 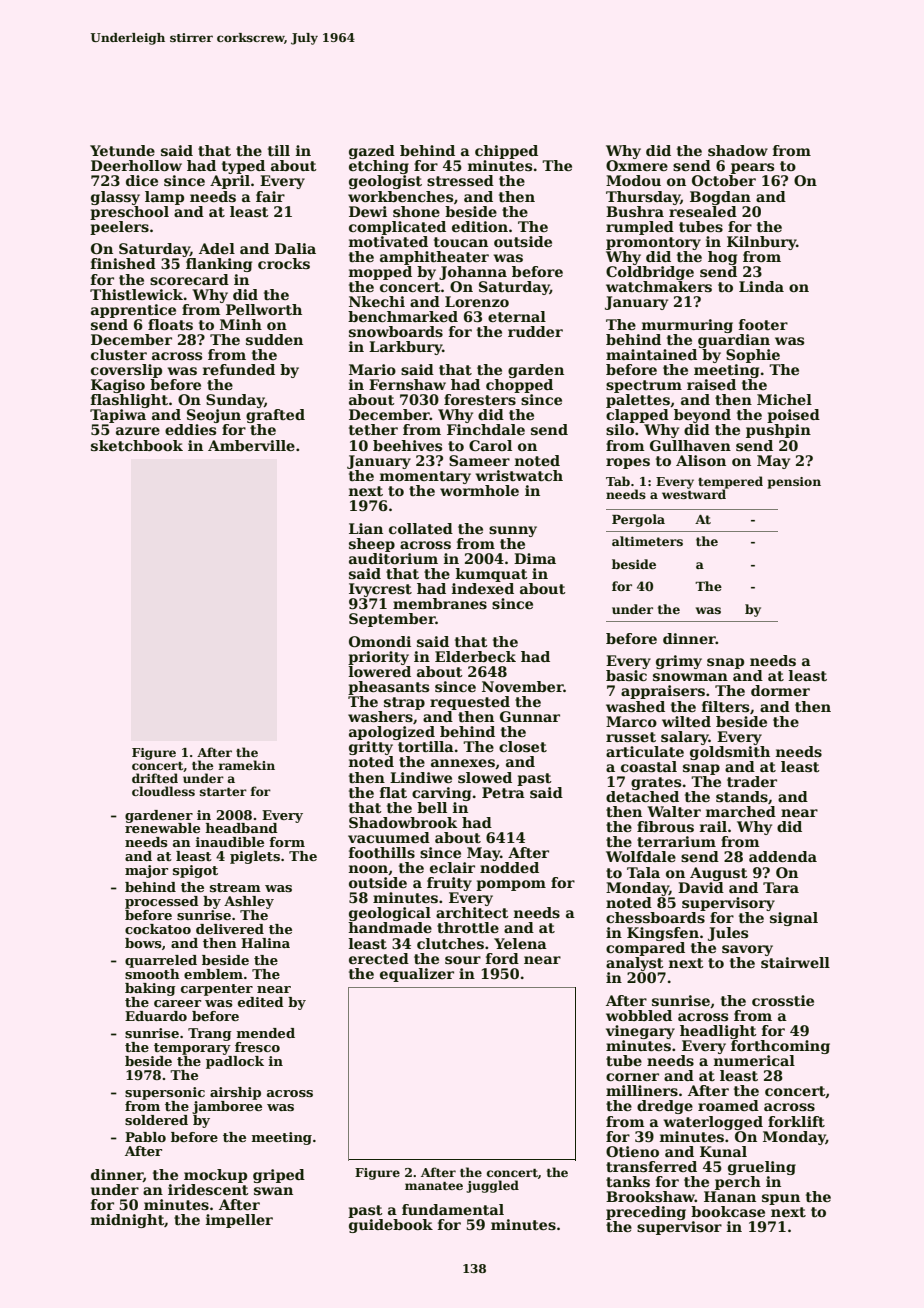 What do you see at coordinates (391, 1226) in the page?
I see `guidebook` at bounding box center [391, 1226].
